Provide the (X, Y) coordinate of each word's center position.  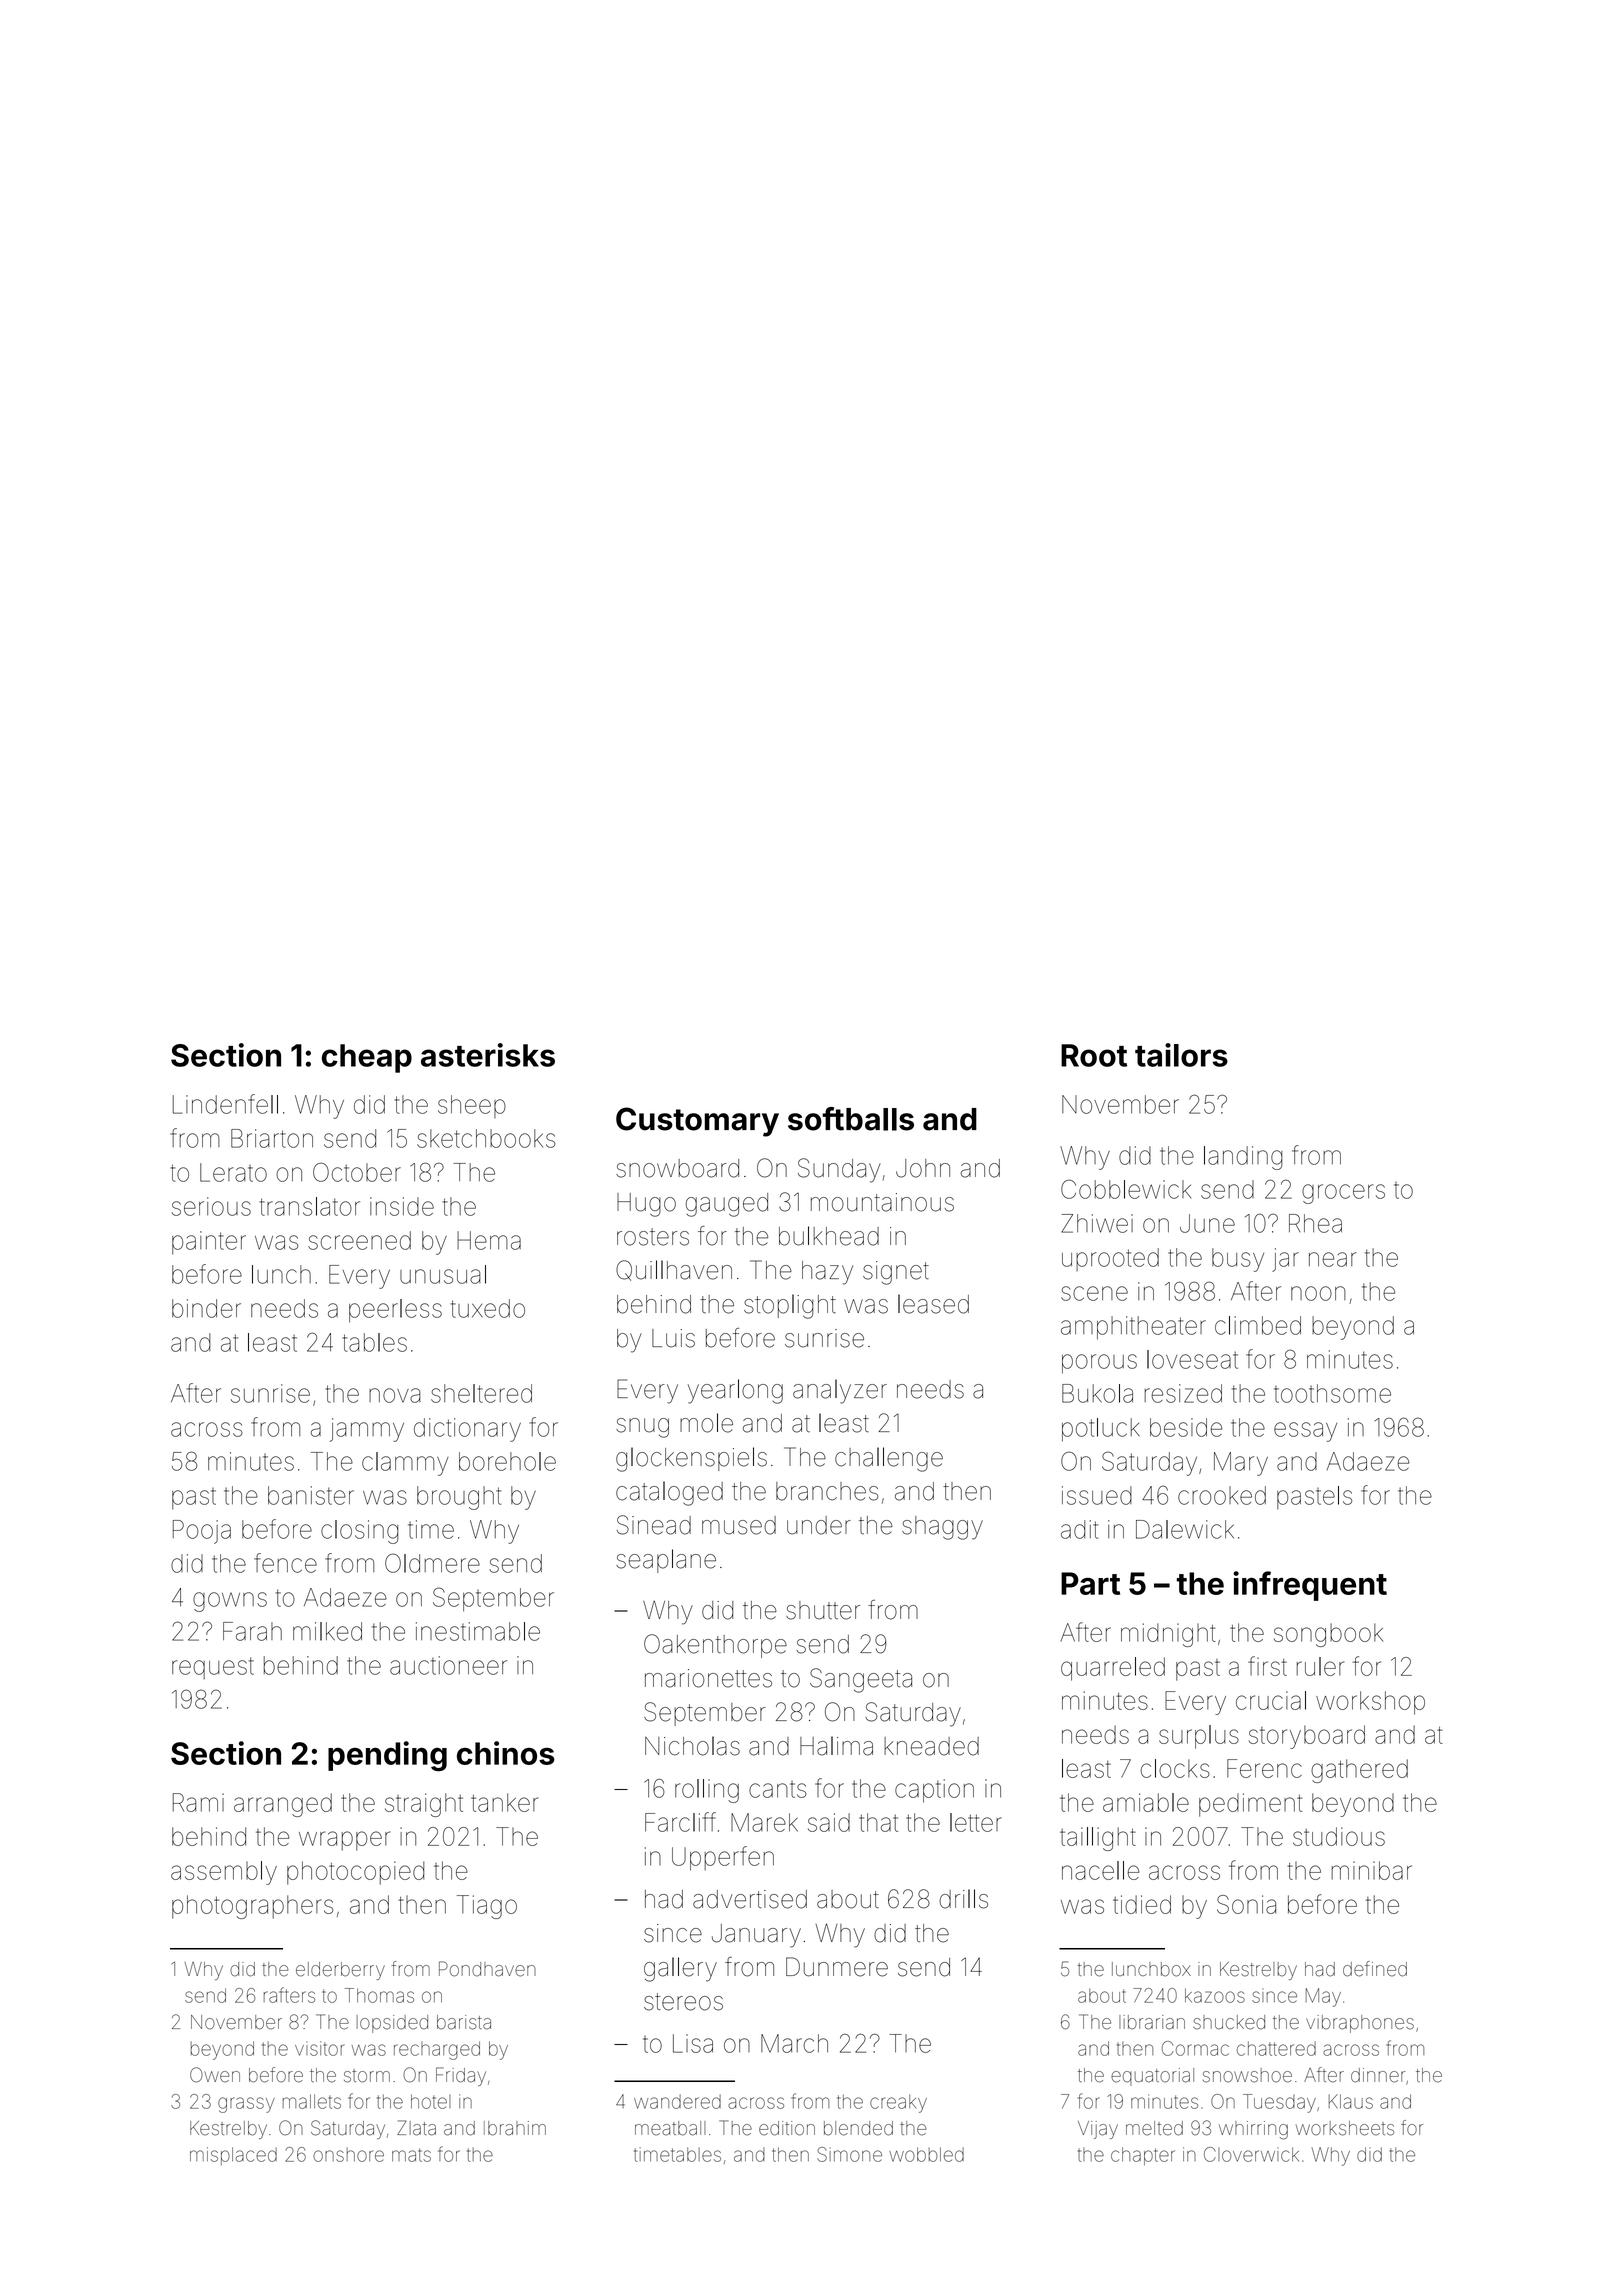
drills (963, 1899)
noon (1318, 1293)
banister (311, 1495)
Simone (849, 2154)
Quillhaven (674, 1270)
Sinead (654, 1525)
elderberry (340, 1971)
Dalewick (1185, 1529)
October (357, 1172)
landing (1243, 1158)
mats (411, 2155)
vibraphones (1360, 2024)
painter (209, 1243)
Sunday (839, 1170)
